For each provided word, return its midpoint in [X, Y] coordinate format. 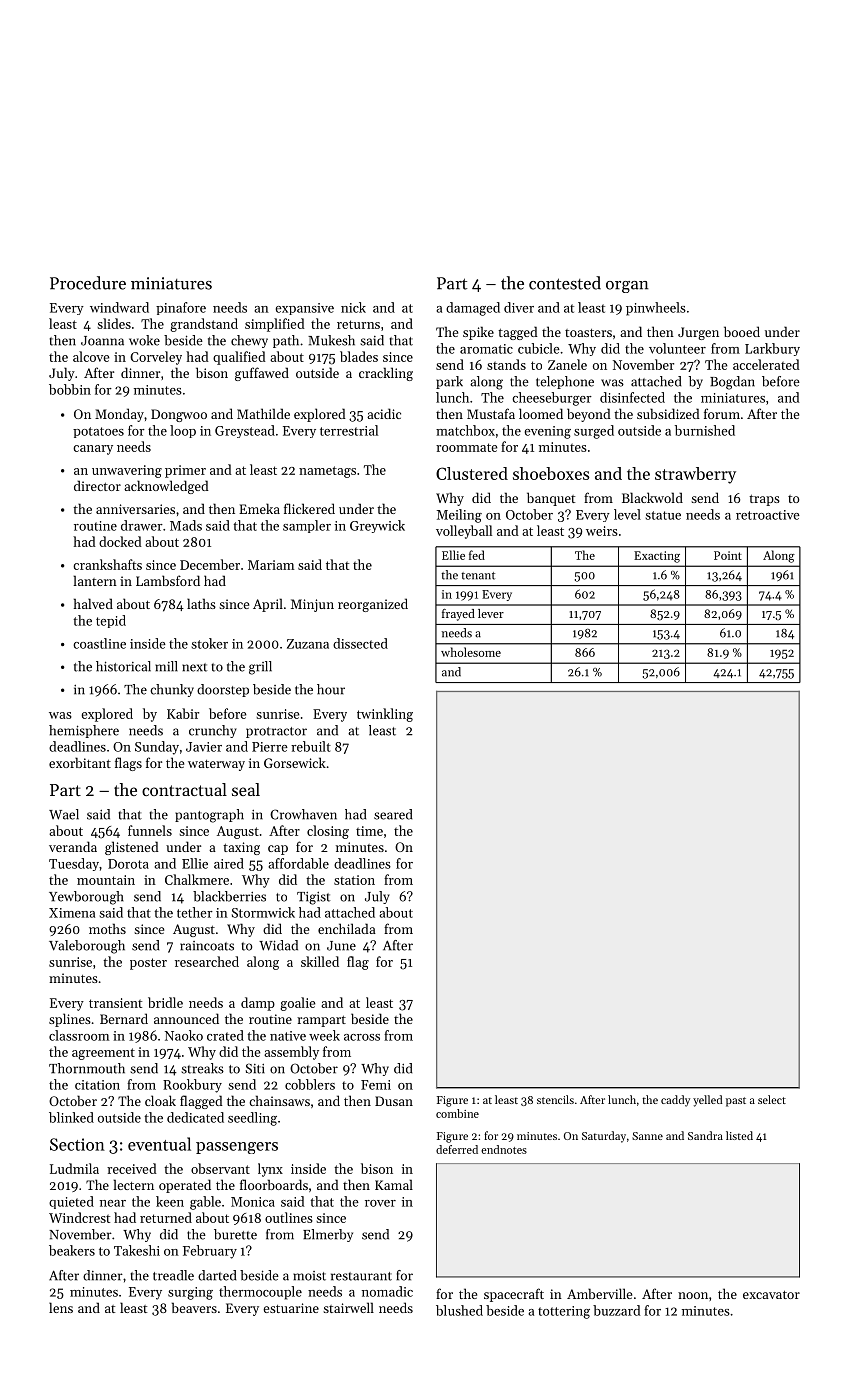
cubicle [539, 348]
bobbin [70, 389]
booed [742, 331]
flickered [309, 508]
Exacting [657, 557]
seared [393, 814]
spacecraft [514, 1295]
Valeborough [87, 947]
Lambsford [168, 580]
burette [235, 1234]
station [354, 880]
